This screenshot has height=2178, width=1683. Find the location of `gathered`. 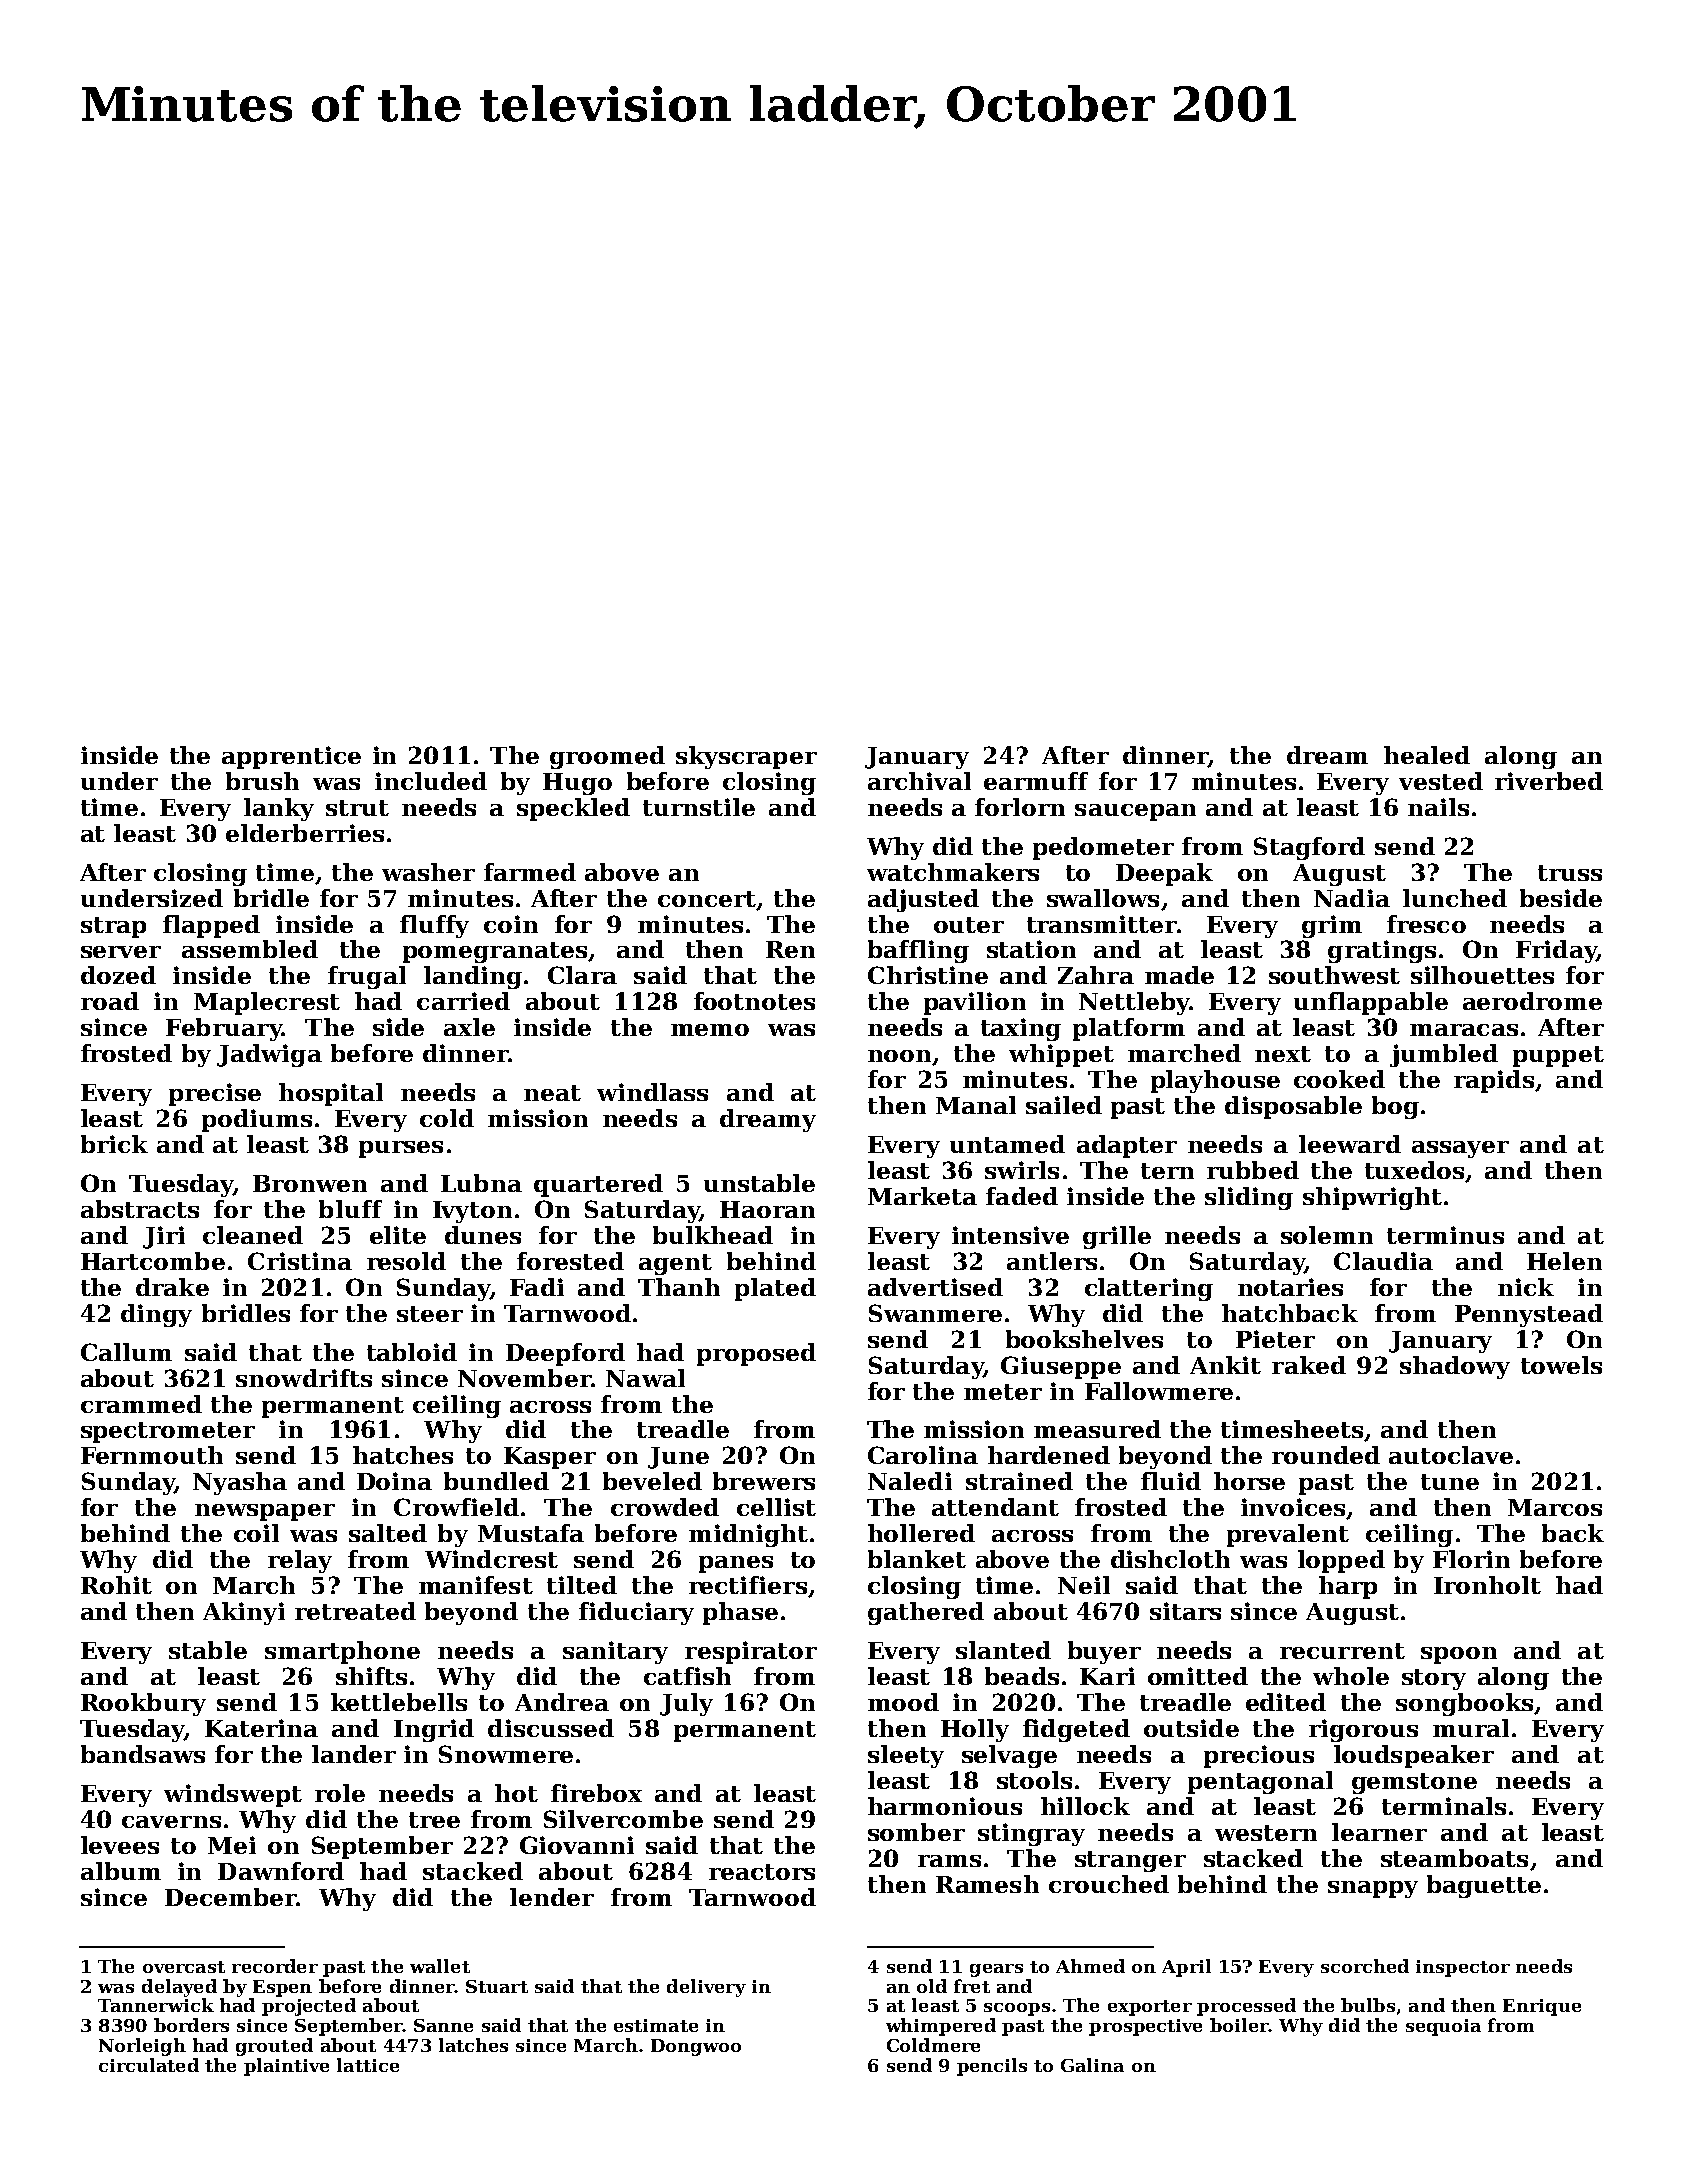

gathered is located at coordinates (926, 1613).
